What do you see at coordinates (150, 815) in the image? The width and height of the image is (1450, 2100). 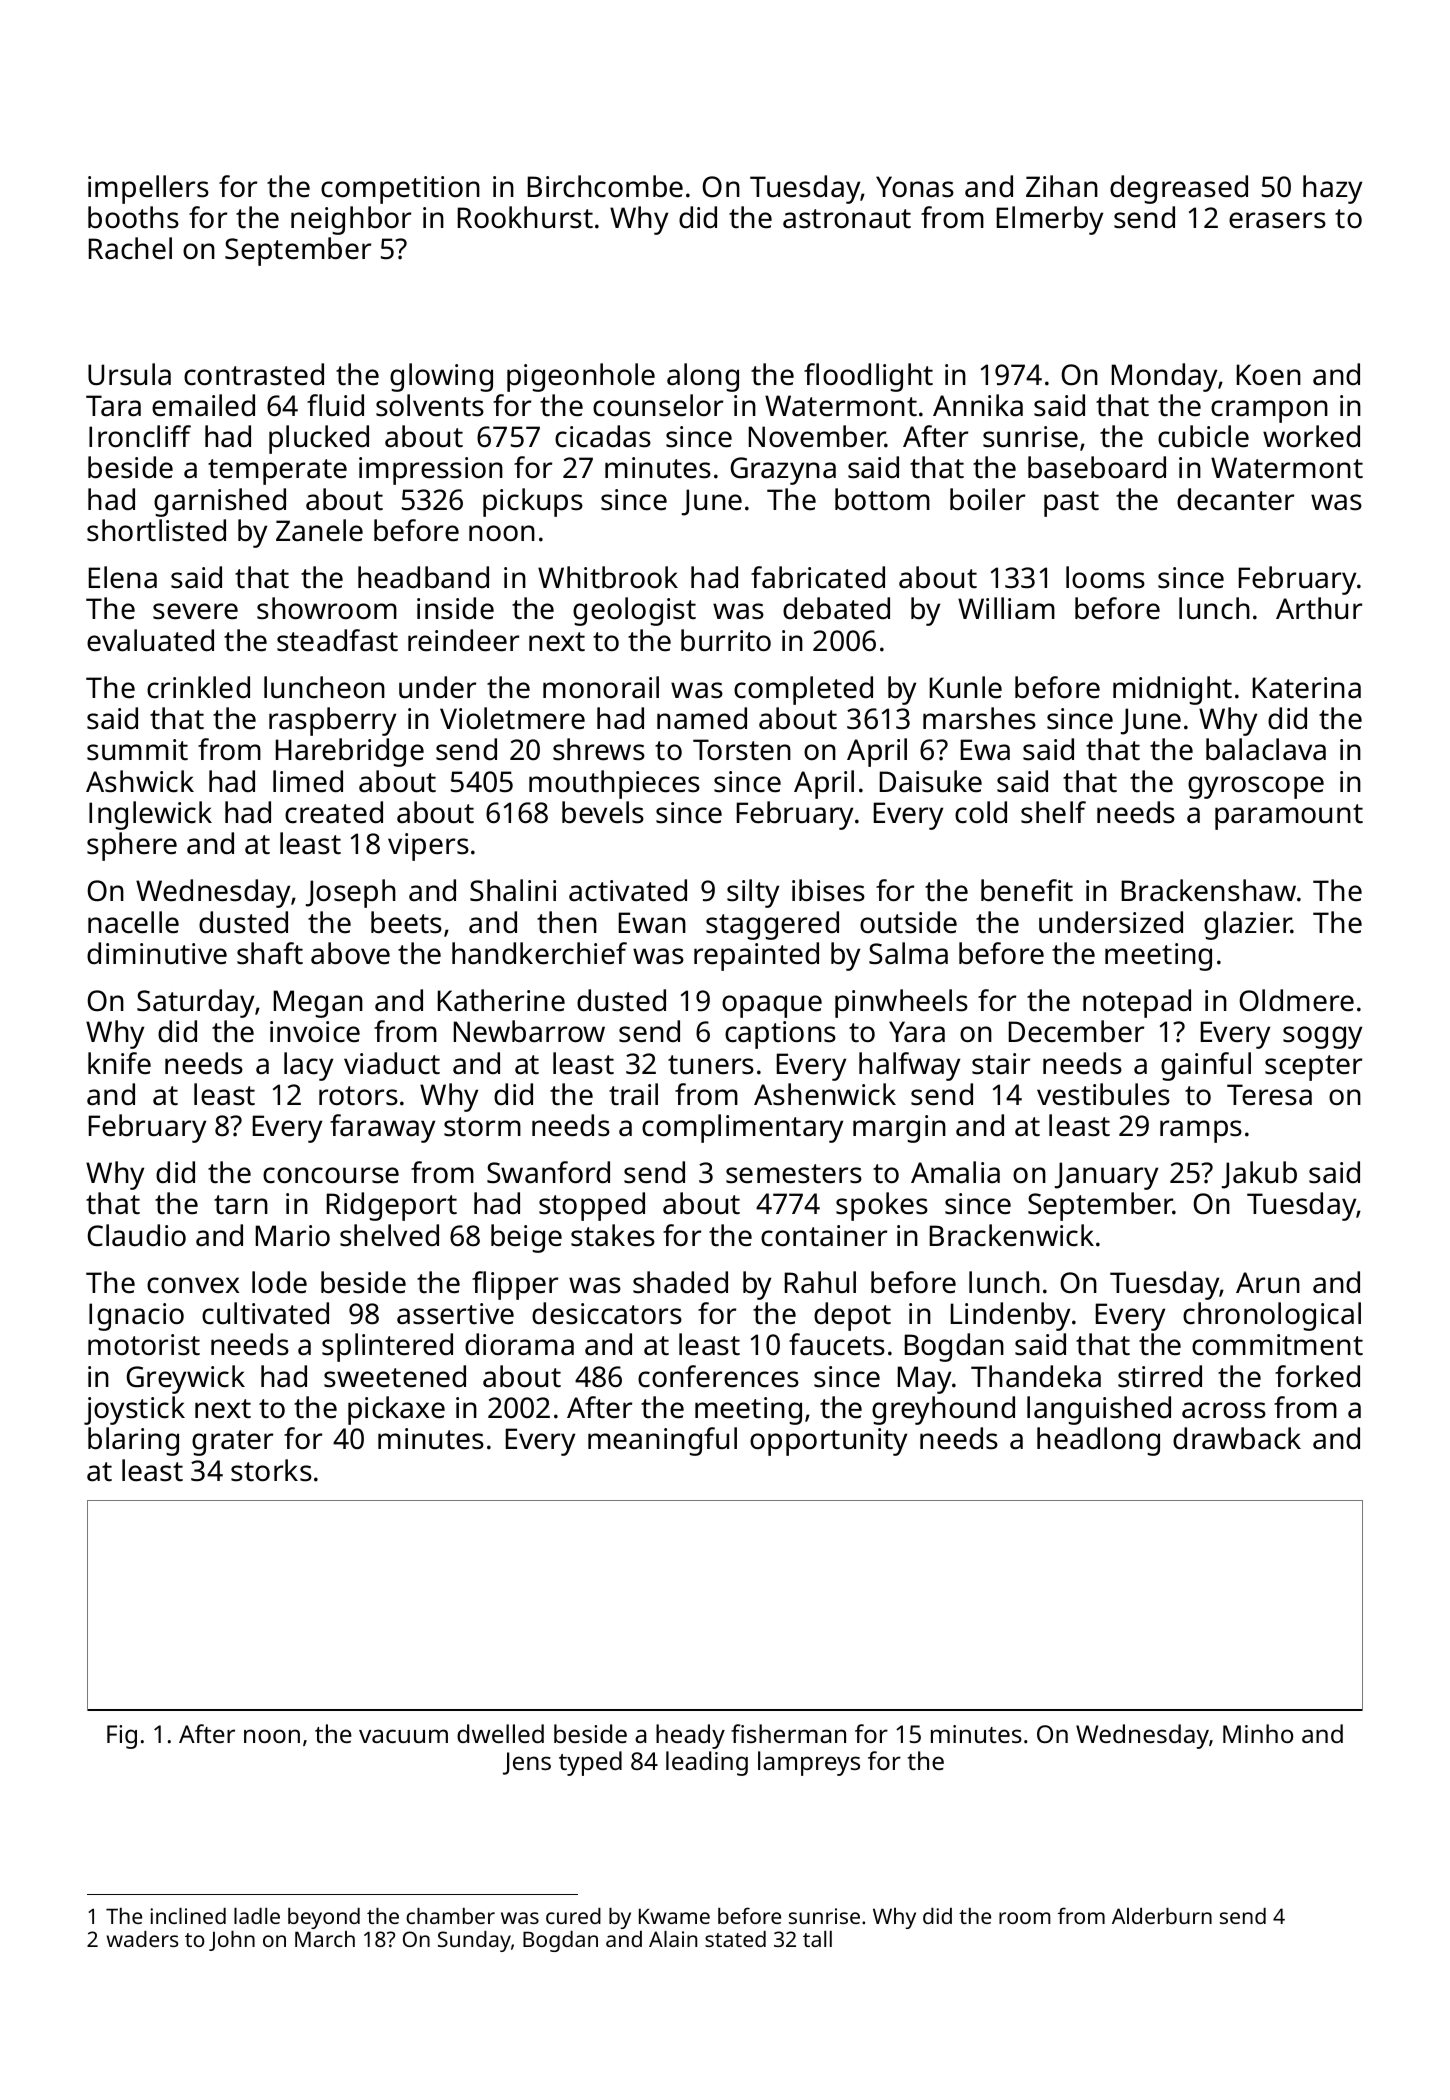 I see `Inglewick` at bounding box center [150, 815].
